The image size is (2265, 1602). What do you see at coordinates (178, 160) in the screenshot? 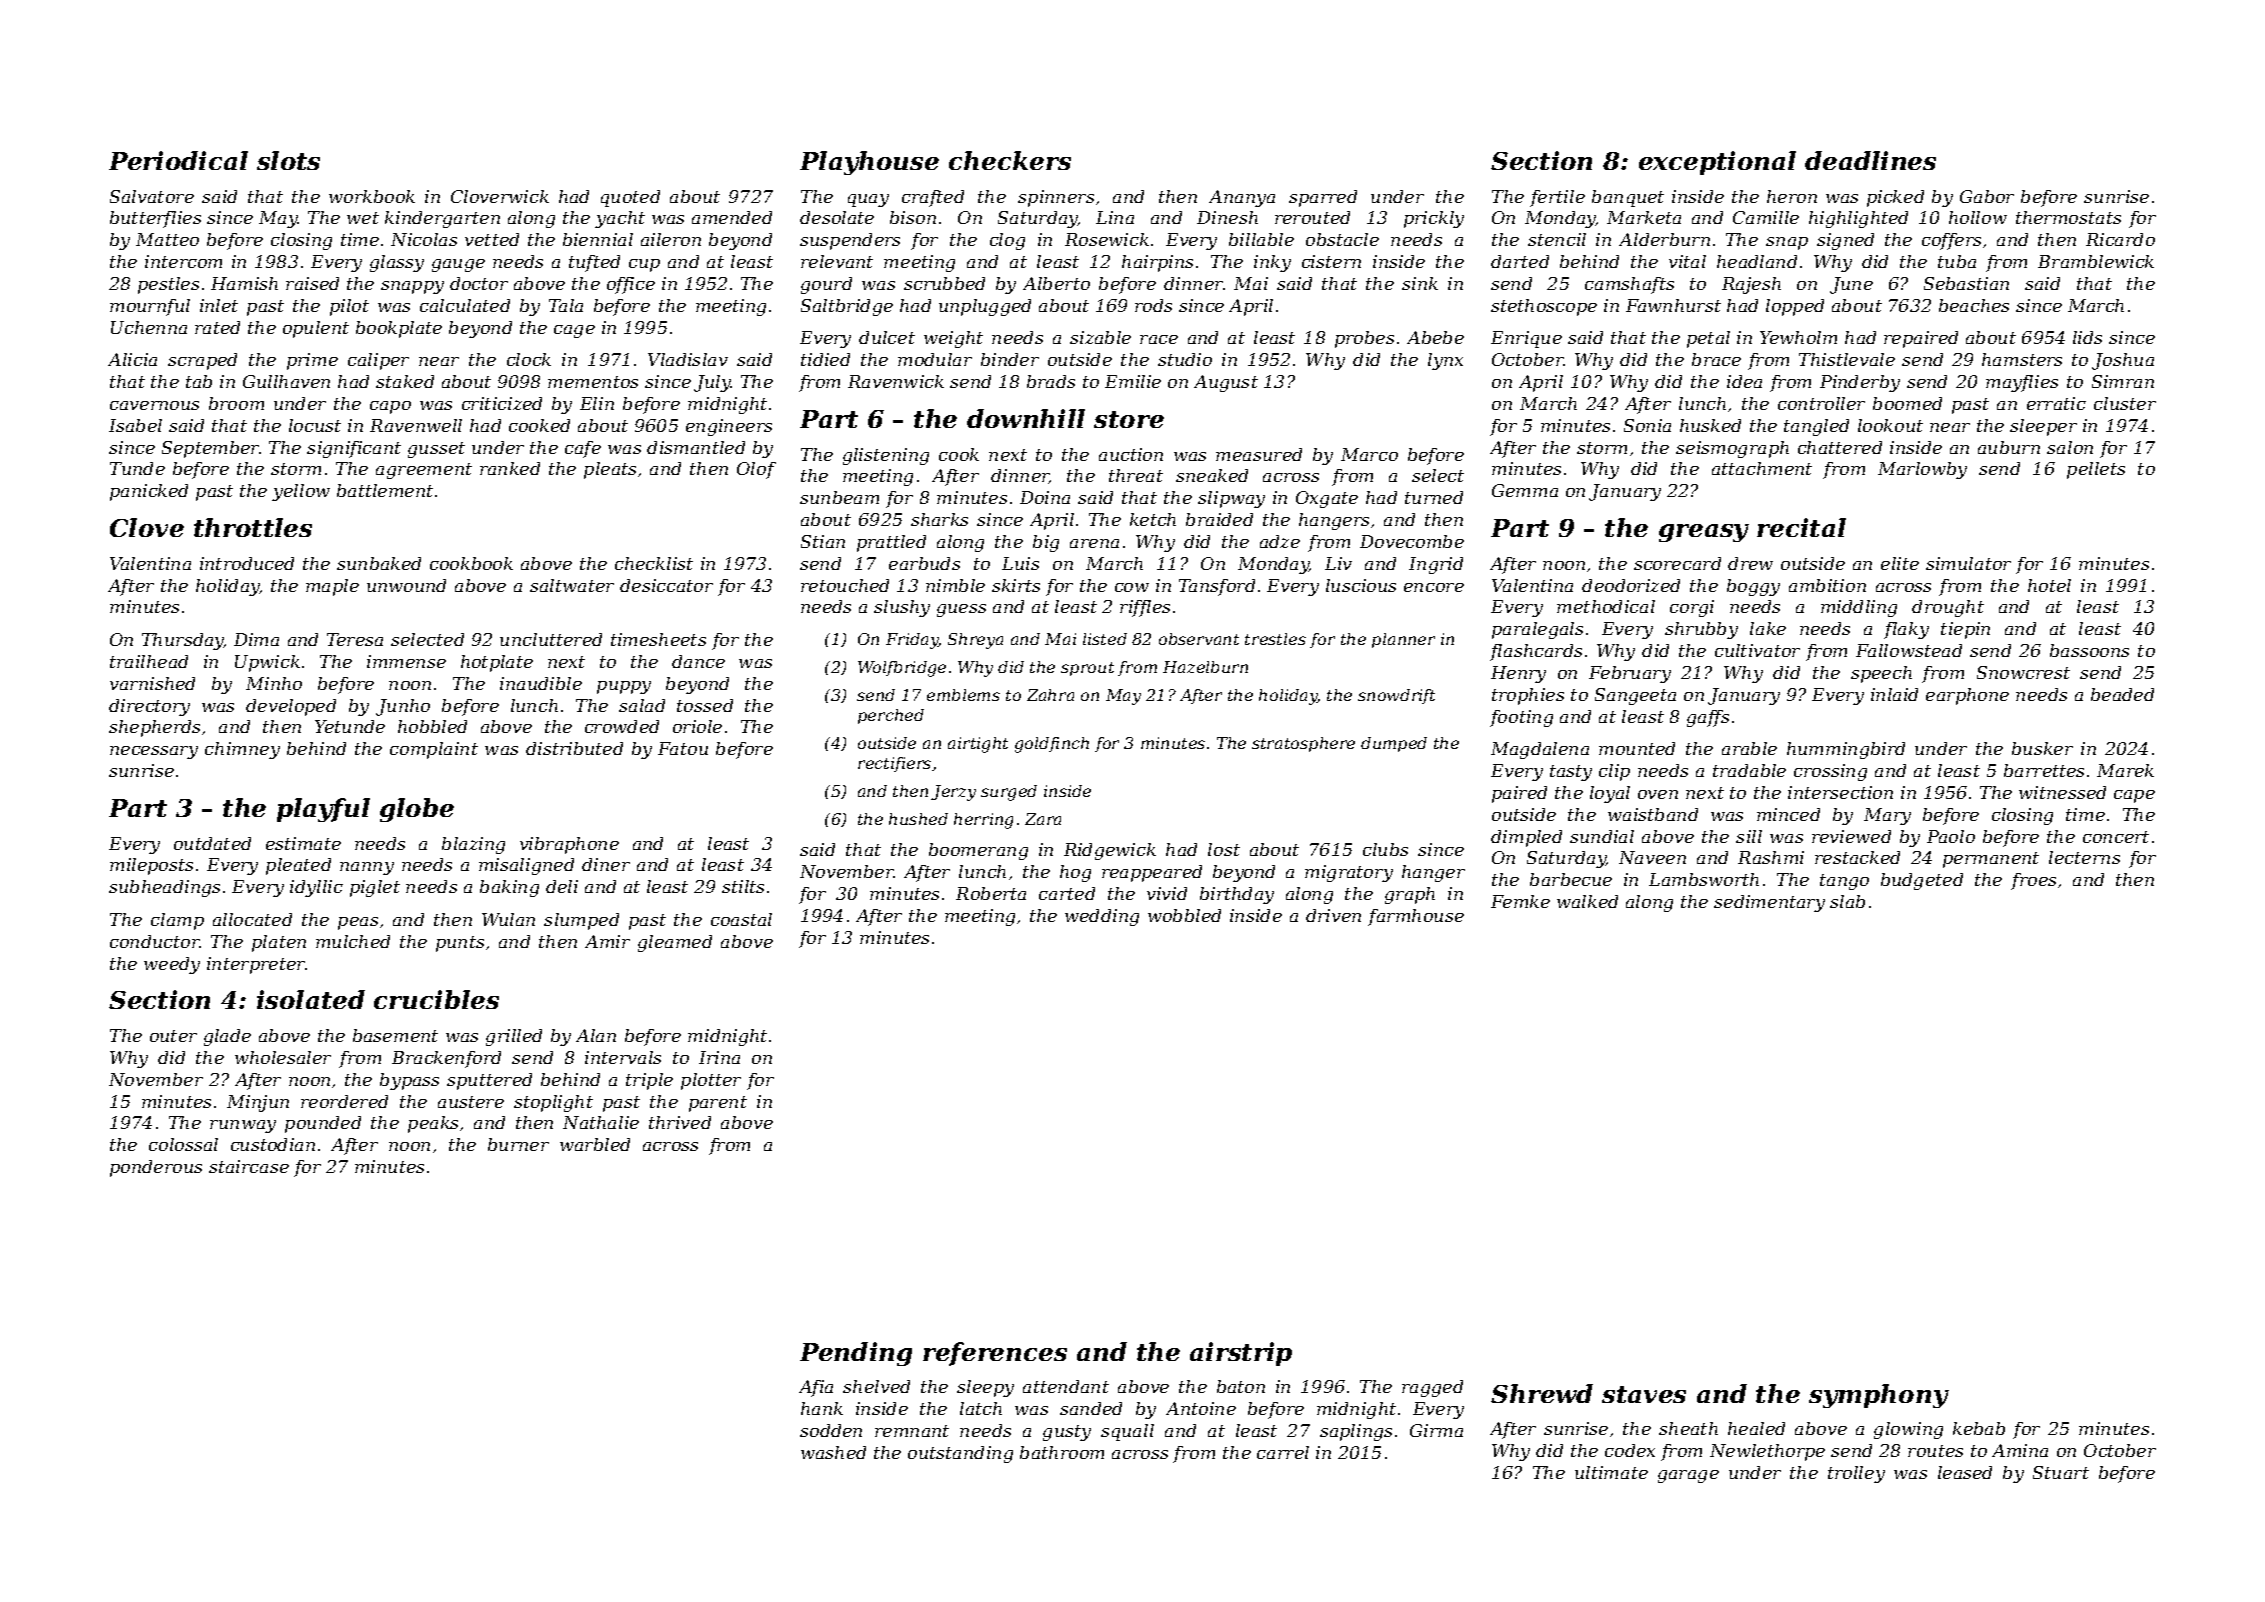
I see `Periodical` at bounding box center [178, 160].
